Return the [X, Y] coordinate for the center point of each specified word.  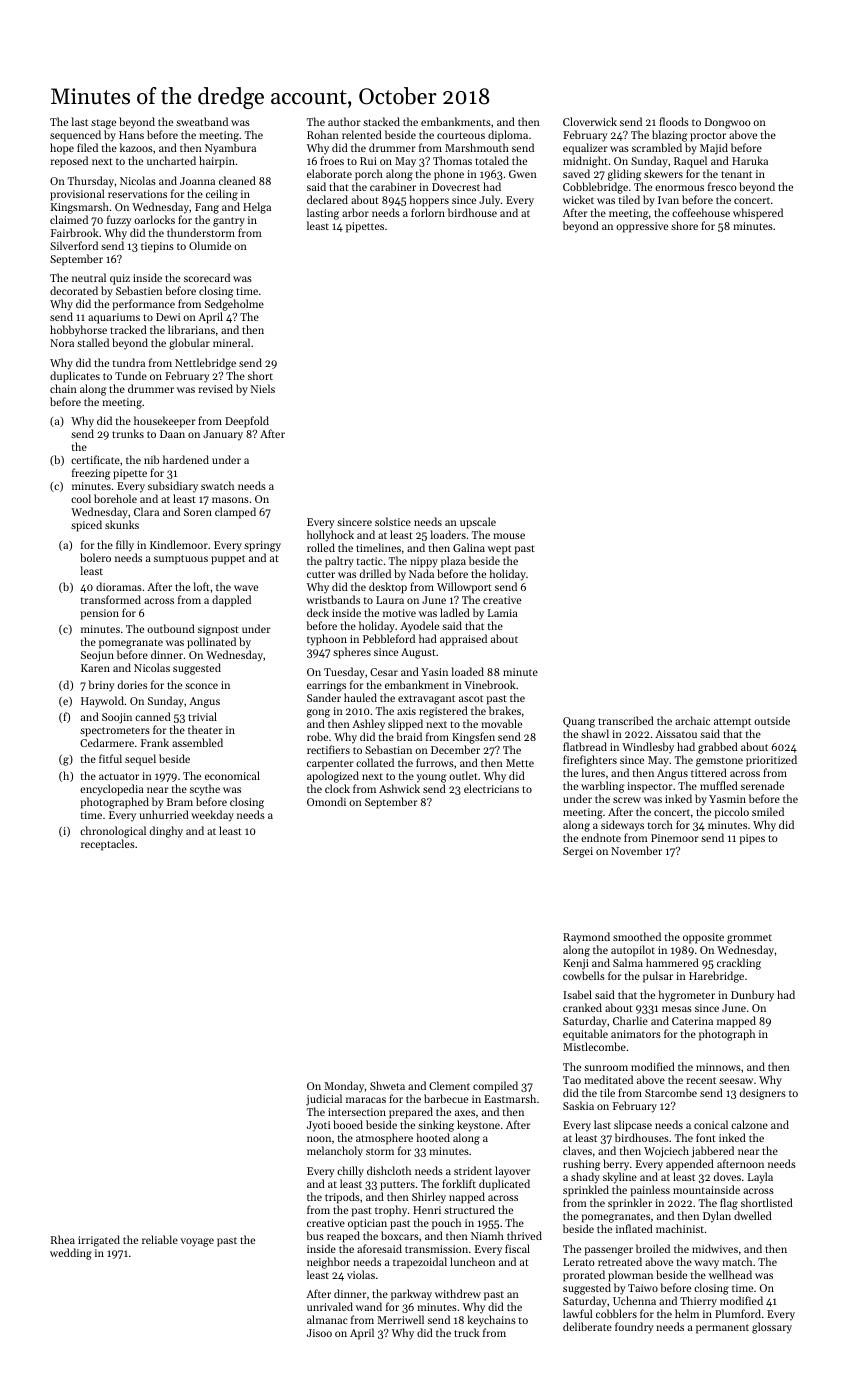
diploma [508, 136]
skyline [620, 1178]
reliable [160, 1239]
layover [513, 1172]
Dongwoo [728, 123]
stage [103, 124]
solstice [393, 521]
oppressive [642, 227]
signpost [218, 630]
